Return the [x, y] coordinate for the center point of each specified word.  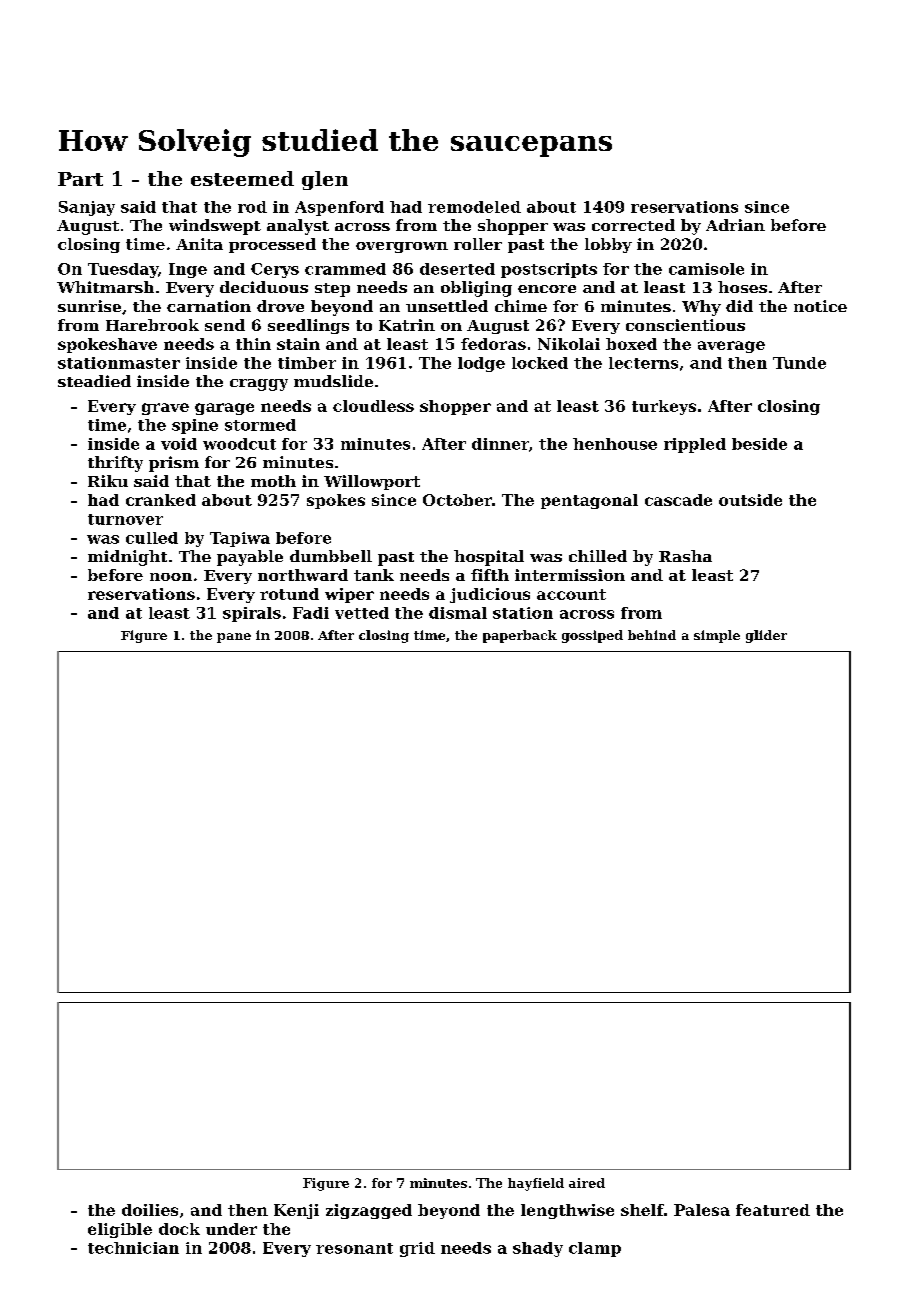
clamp [595, 1249]
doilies [150, 1210]
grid [417, 1249]
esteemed [242, 178]
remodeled [474, 207]
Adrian [735, 225]
